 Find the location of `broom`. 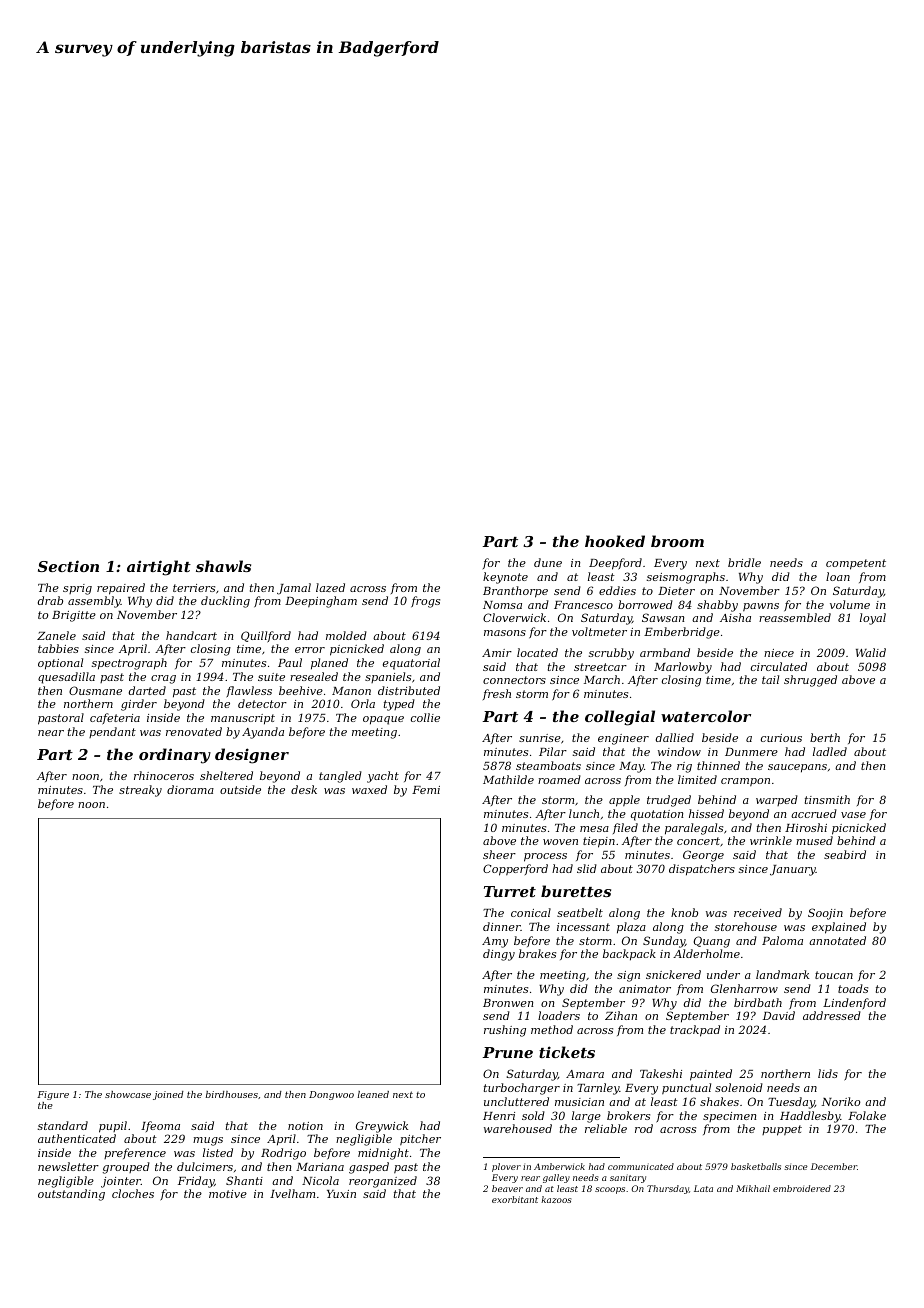

broom is located at coordinates (677, 541).
